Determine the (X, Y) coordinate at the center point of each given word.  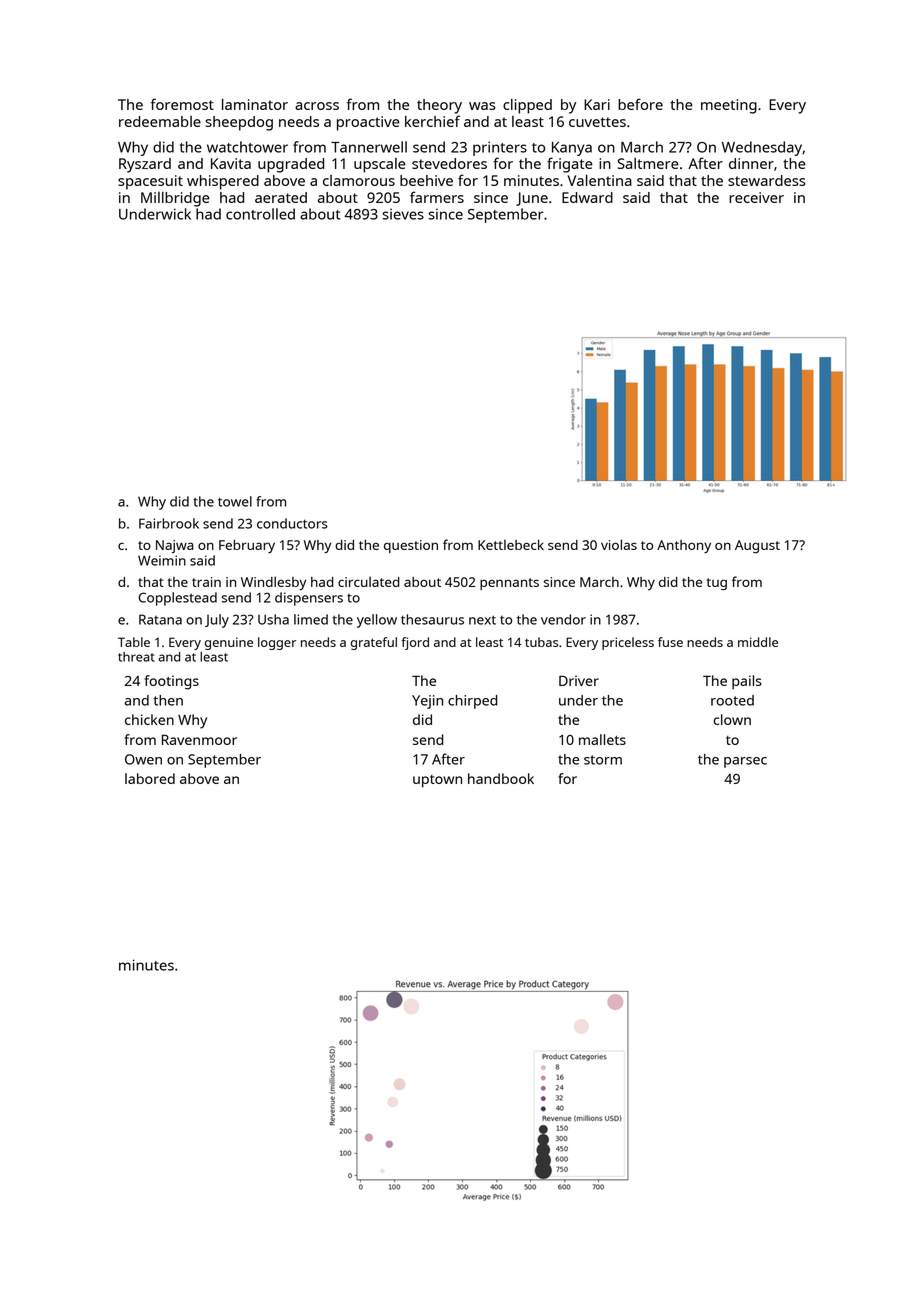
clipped (527, 106)
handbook (501, 778)
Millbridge (175, 199)
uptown (437, 781)
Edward (587, 197)
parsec (745, 762)
